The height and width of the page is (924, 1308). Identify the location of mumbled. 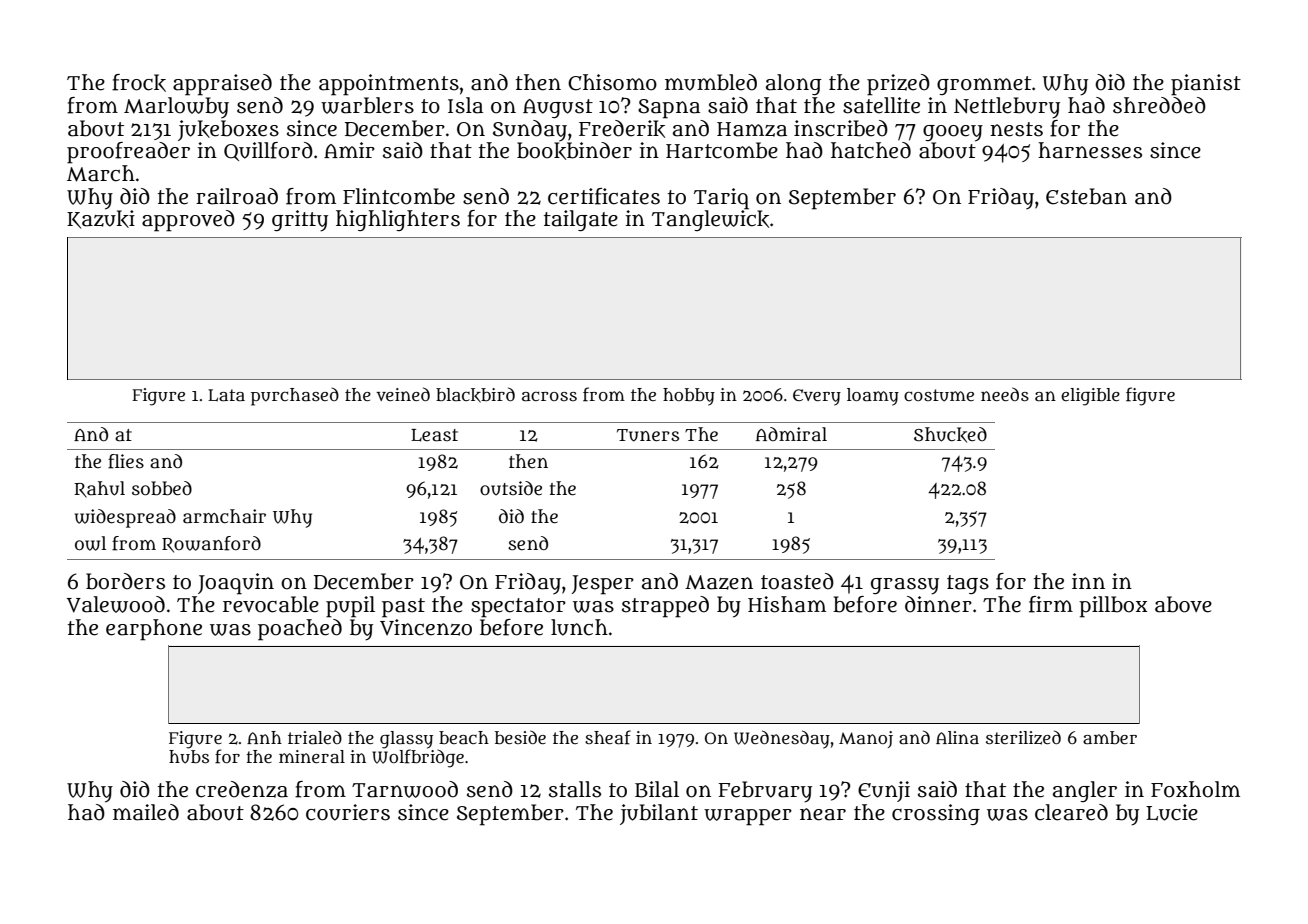
(711, 82).
